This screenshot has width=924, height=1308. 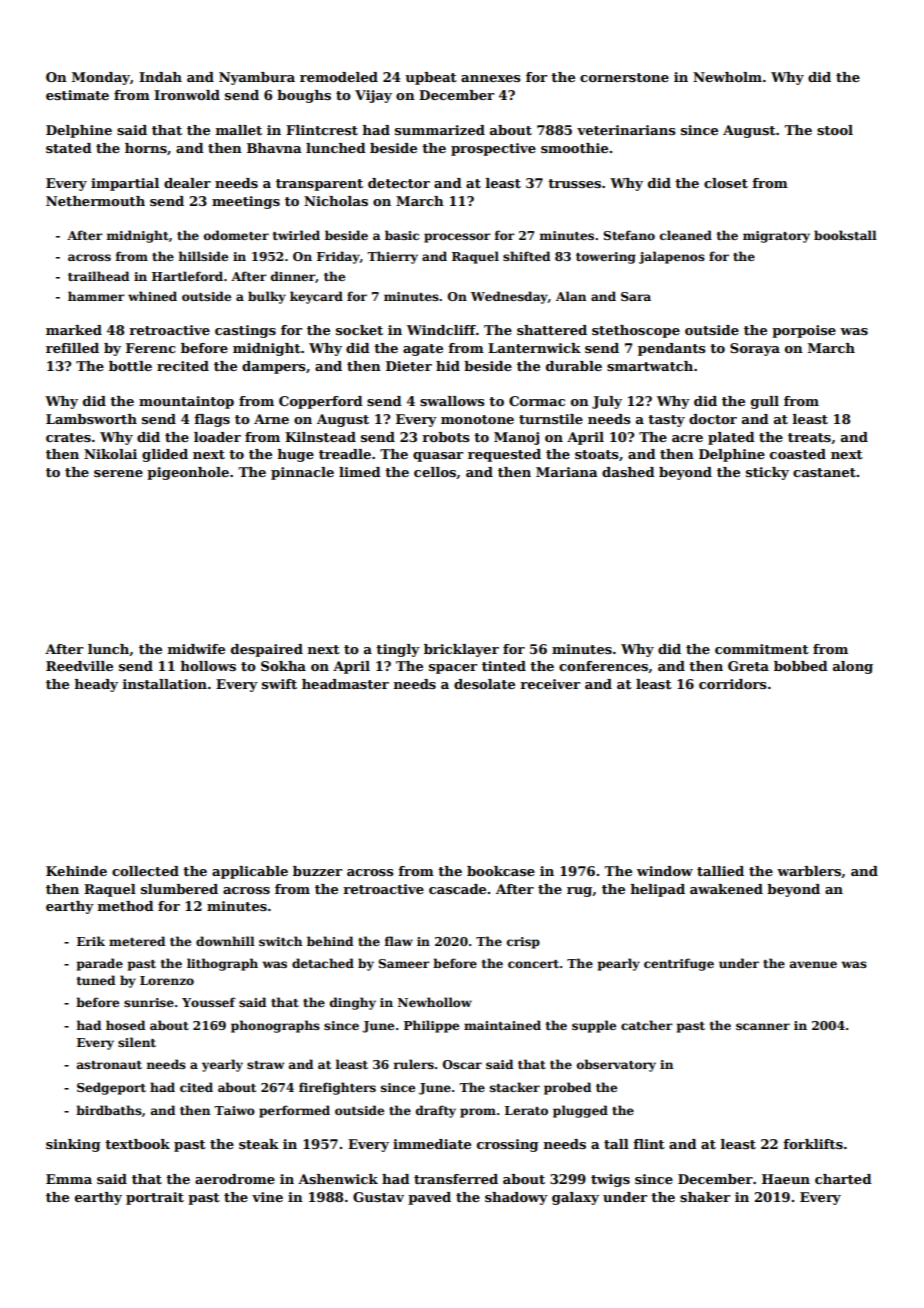 What do you see at coordinates (804, 331) in the screenshot?
I see `porpoise` at bounding box center [804, 331].
